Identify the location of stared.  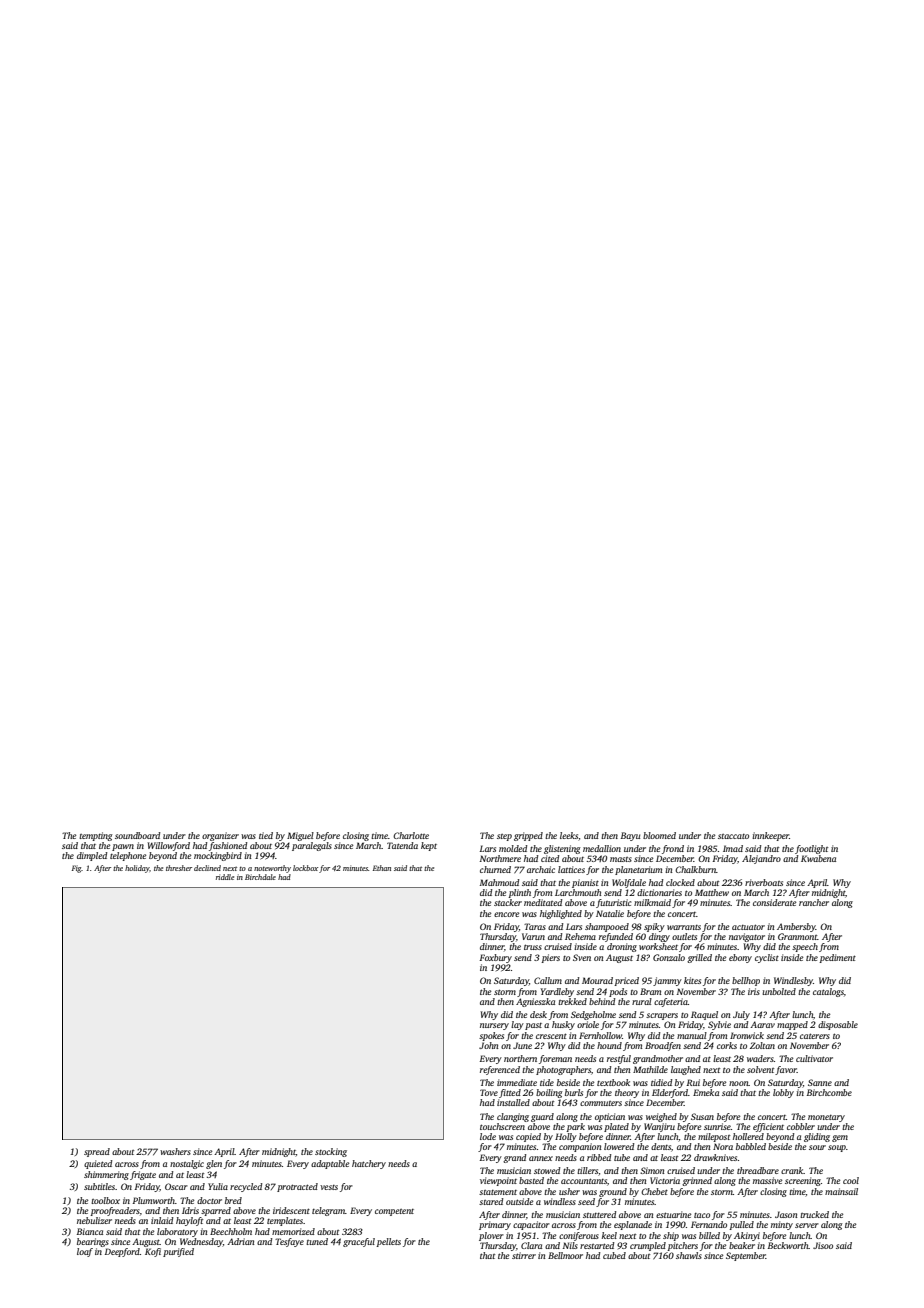
(491, 1201).
